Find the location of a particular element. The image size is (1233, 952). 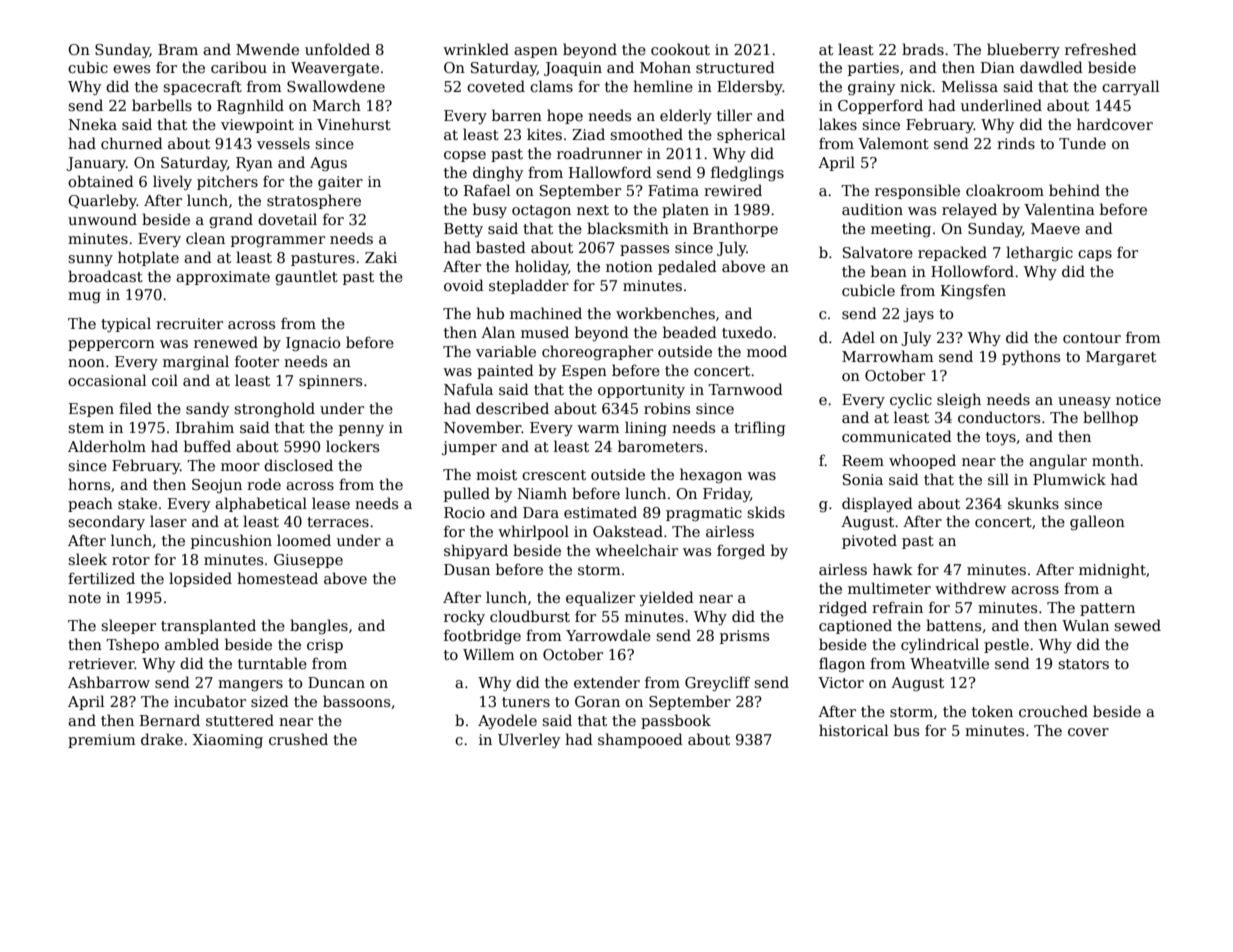

Hallowford is located at coordinates (610, 172).
